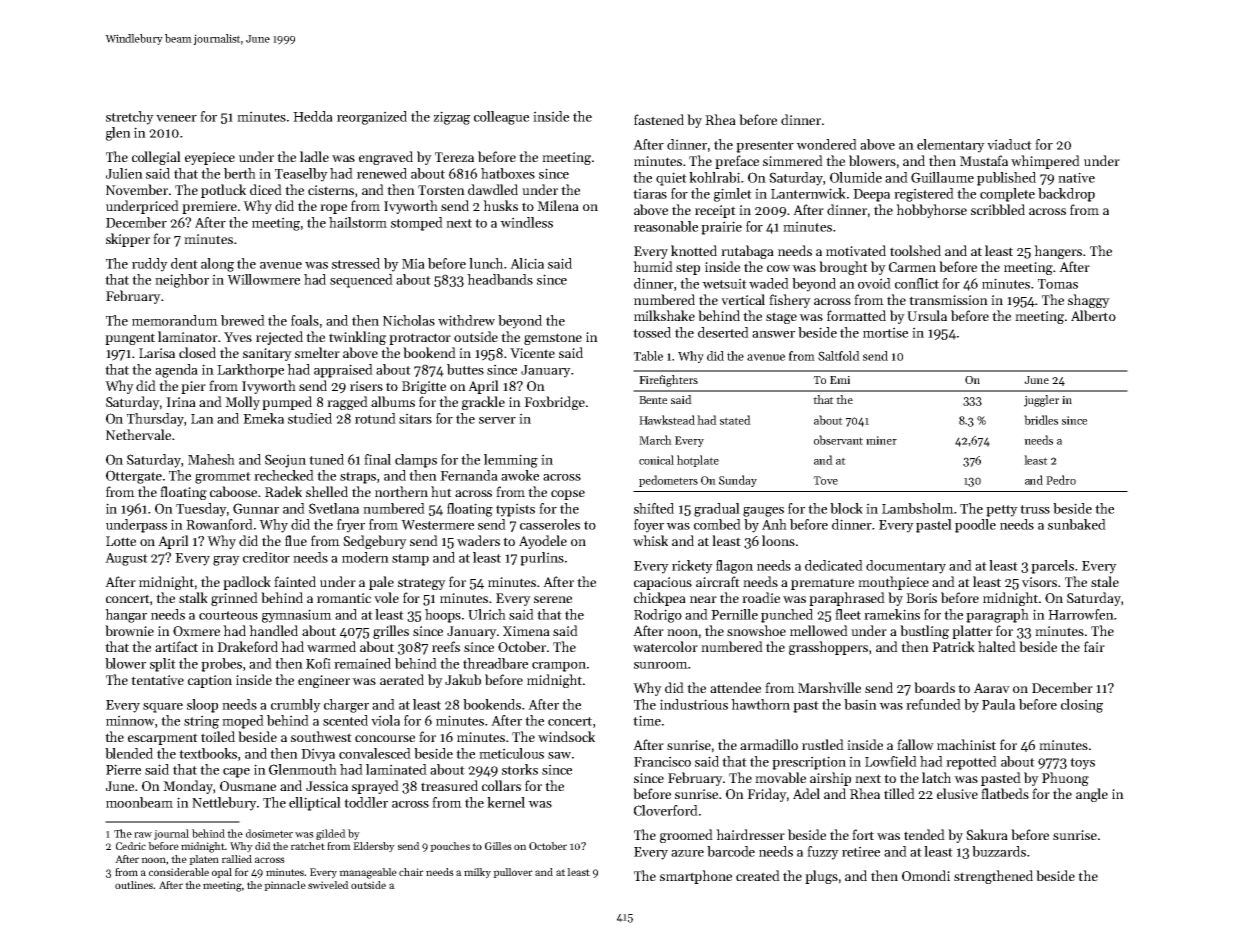 The height and width of the document is (952, 1233). What do you see at coordinates (787, 616) in the document?
I see `punched` at bounding box center [787, 616].
